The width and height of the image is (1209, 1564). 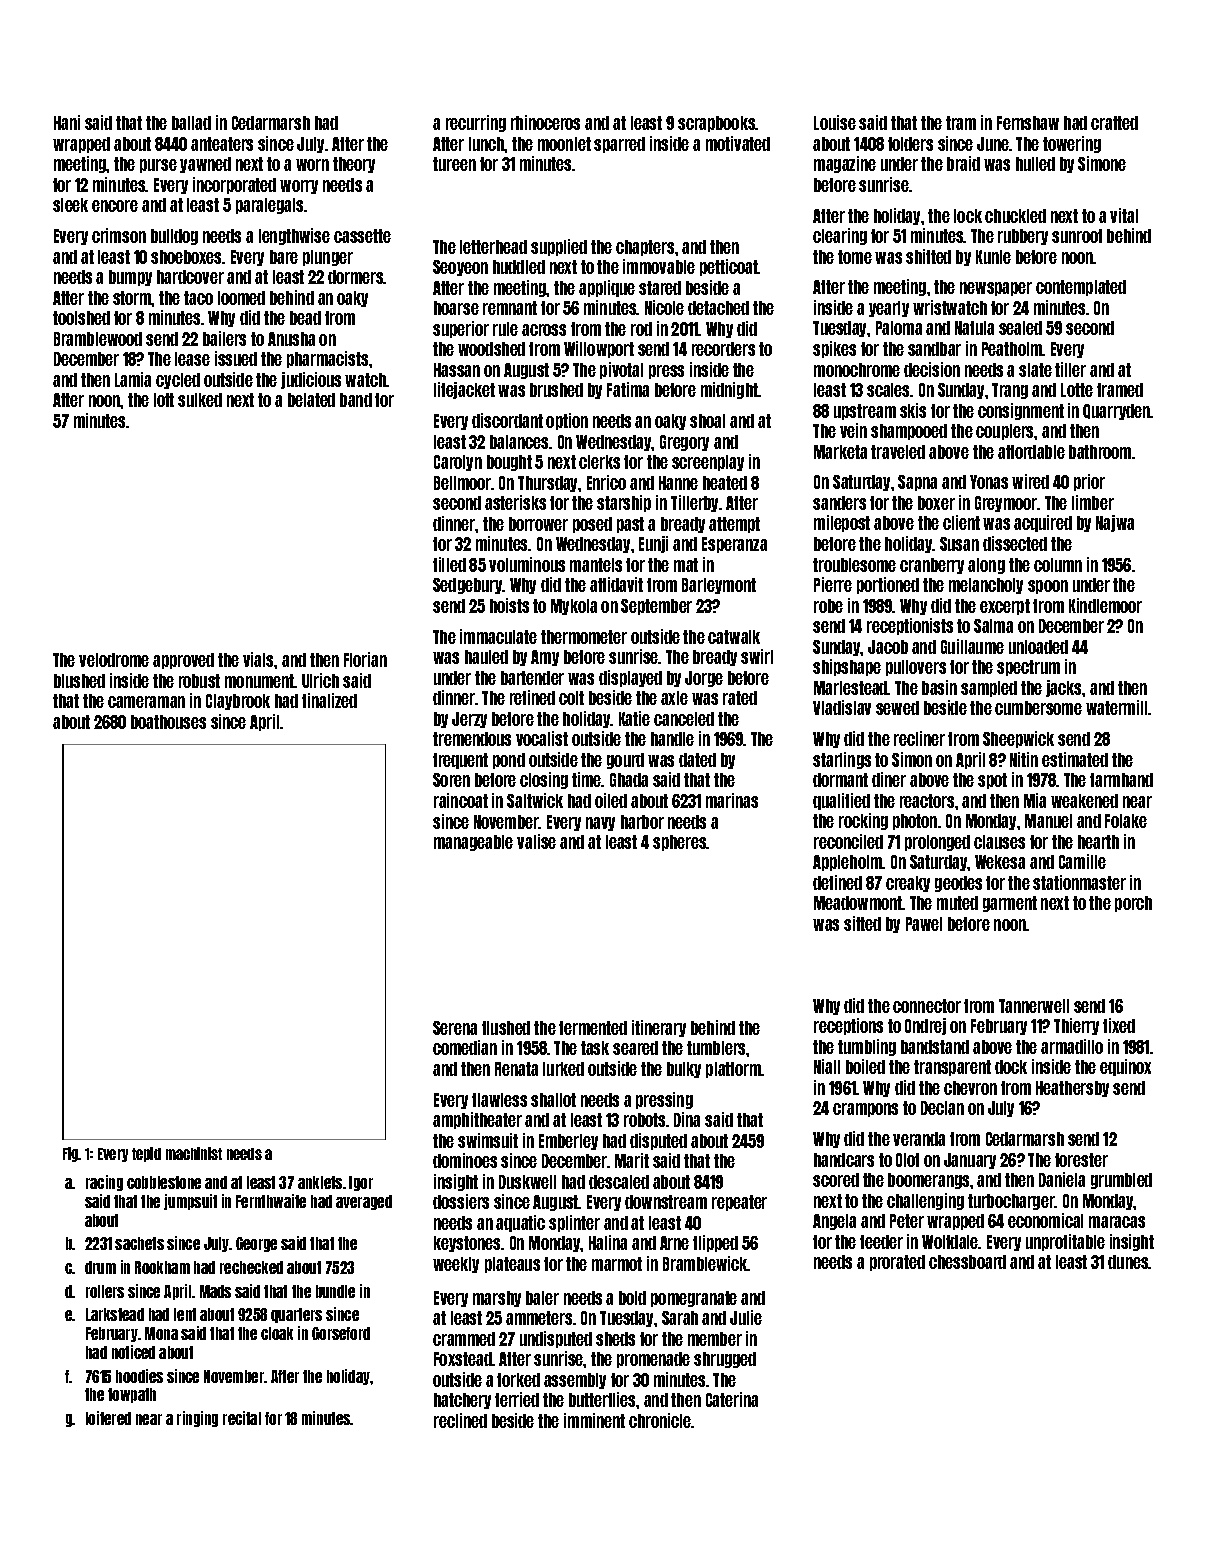 I want to click on crafted, so click(x=1114, y=123).
